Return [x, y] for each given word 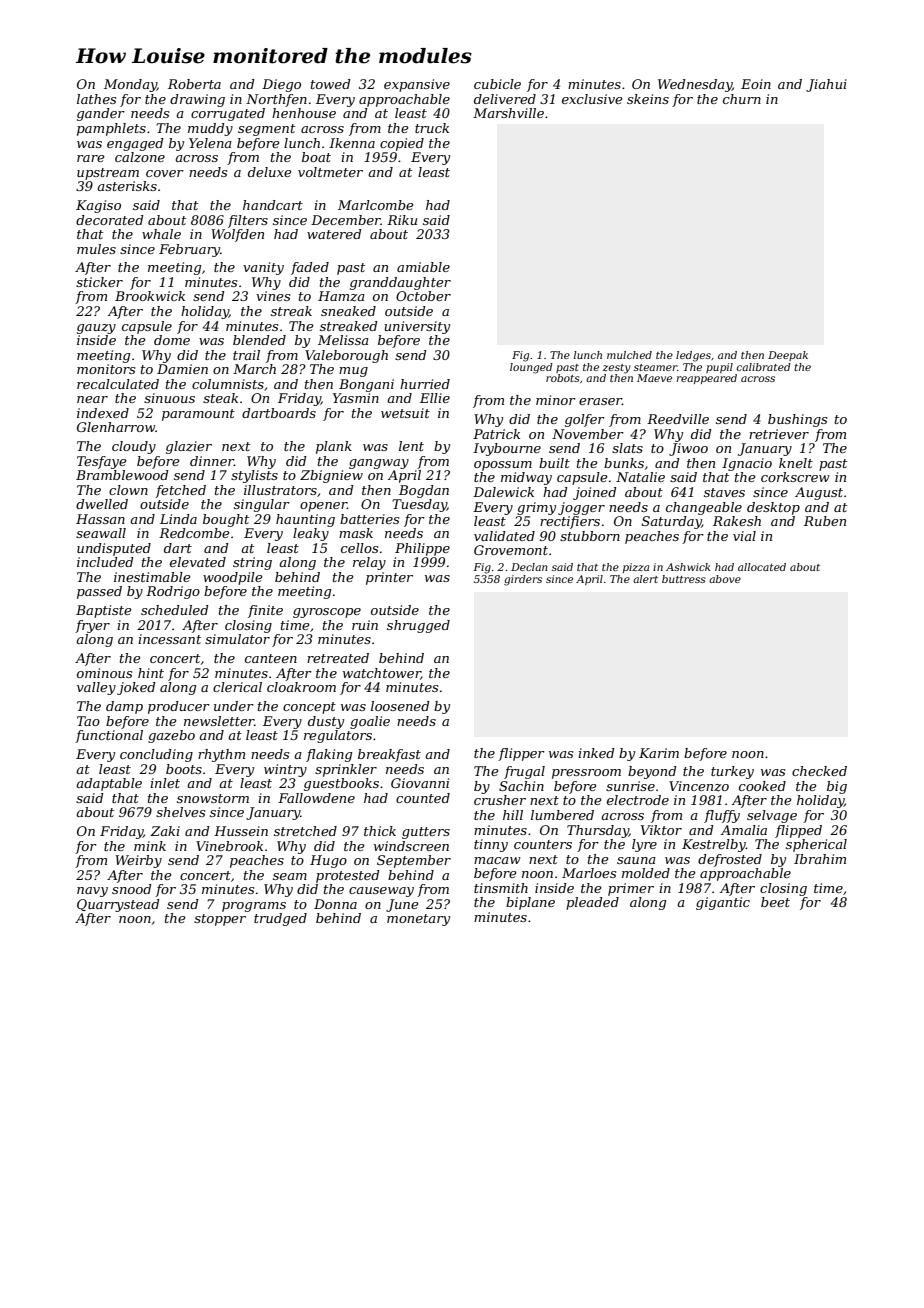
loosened [400, 706]
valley [96, 688]
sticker [99, 282]
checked [819, 771]
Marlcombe [376, 205]
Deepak [788, 356]
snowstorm [213, 798]
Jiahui [826, 85]
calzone [140, 157]
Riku [402, 220]
